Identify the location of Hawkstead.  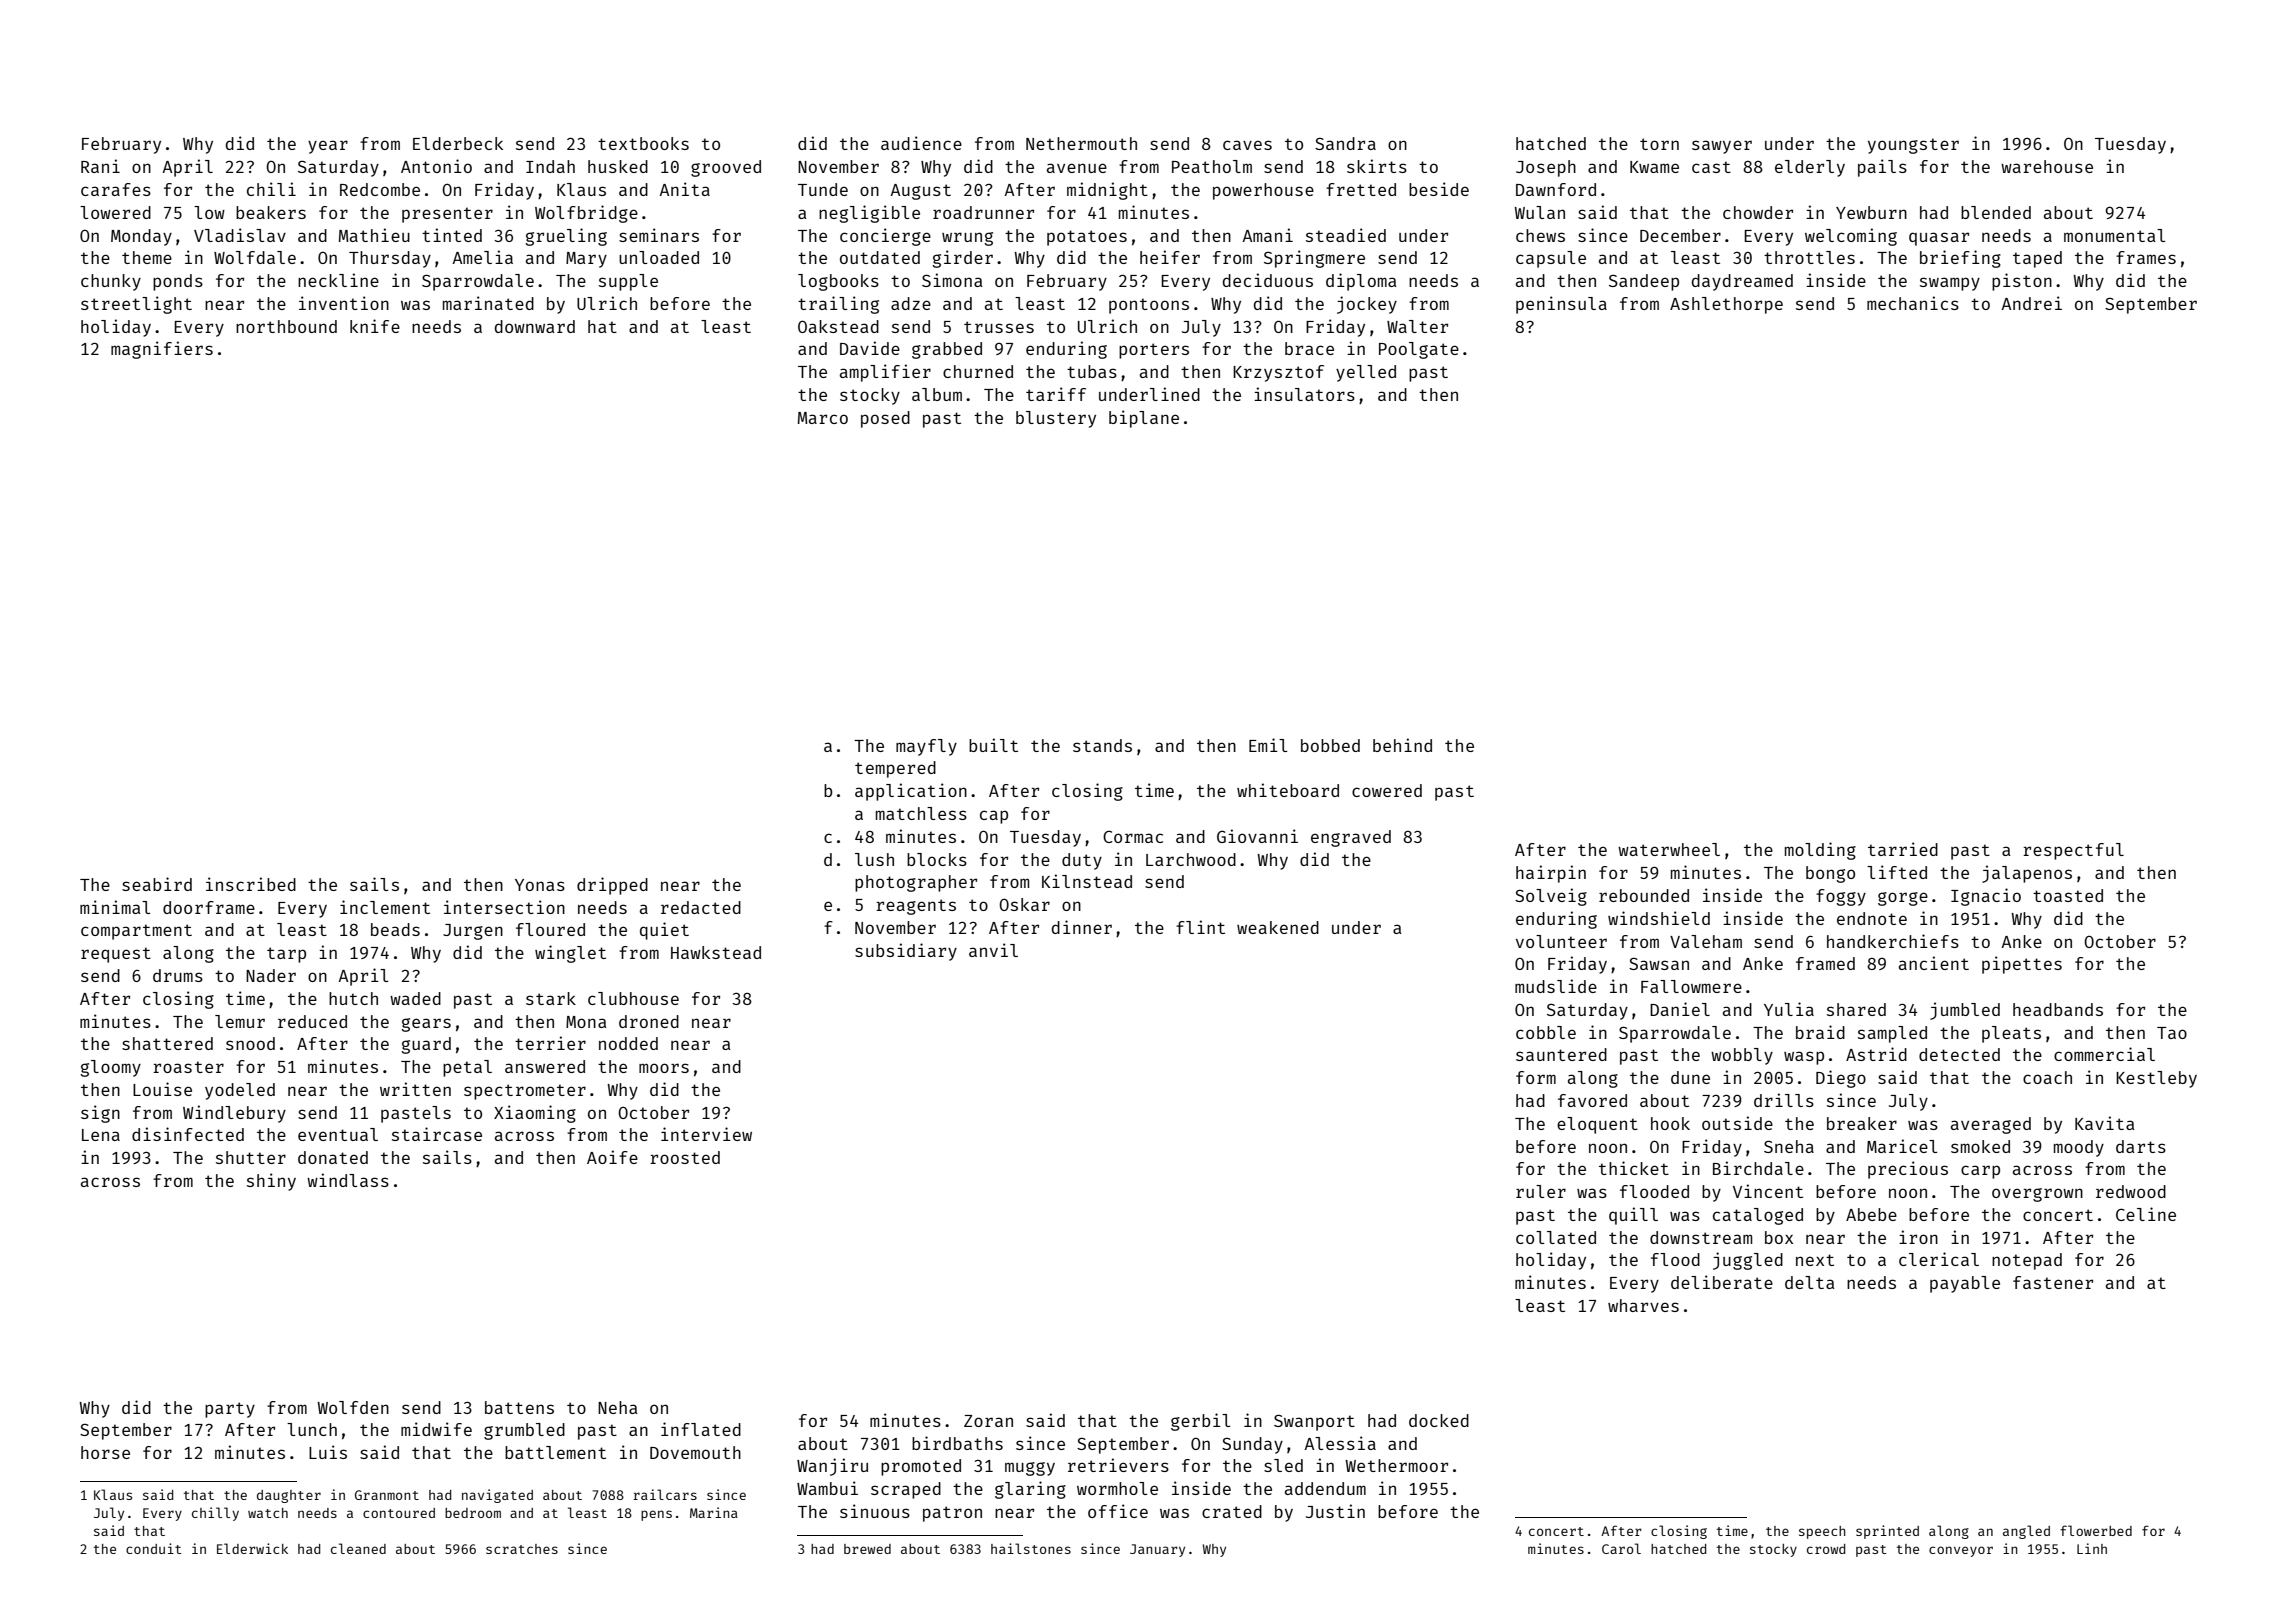
(716, 952).
